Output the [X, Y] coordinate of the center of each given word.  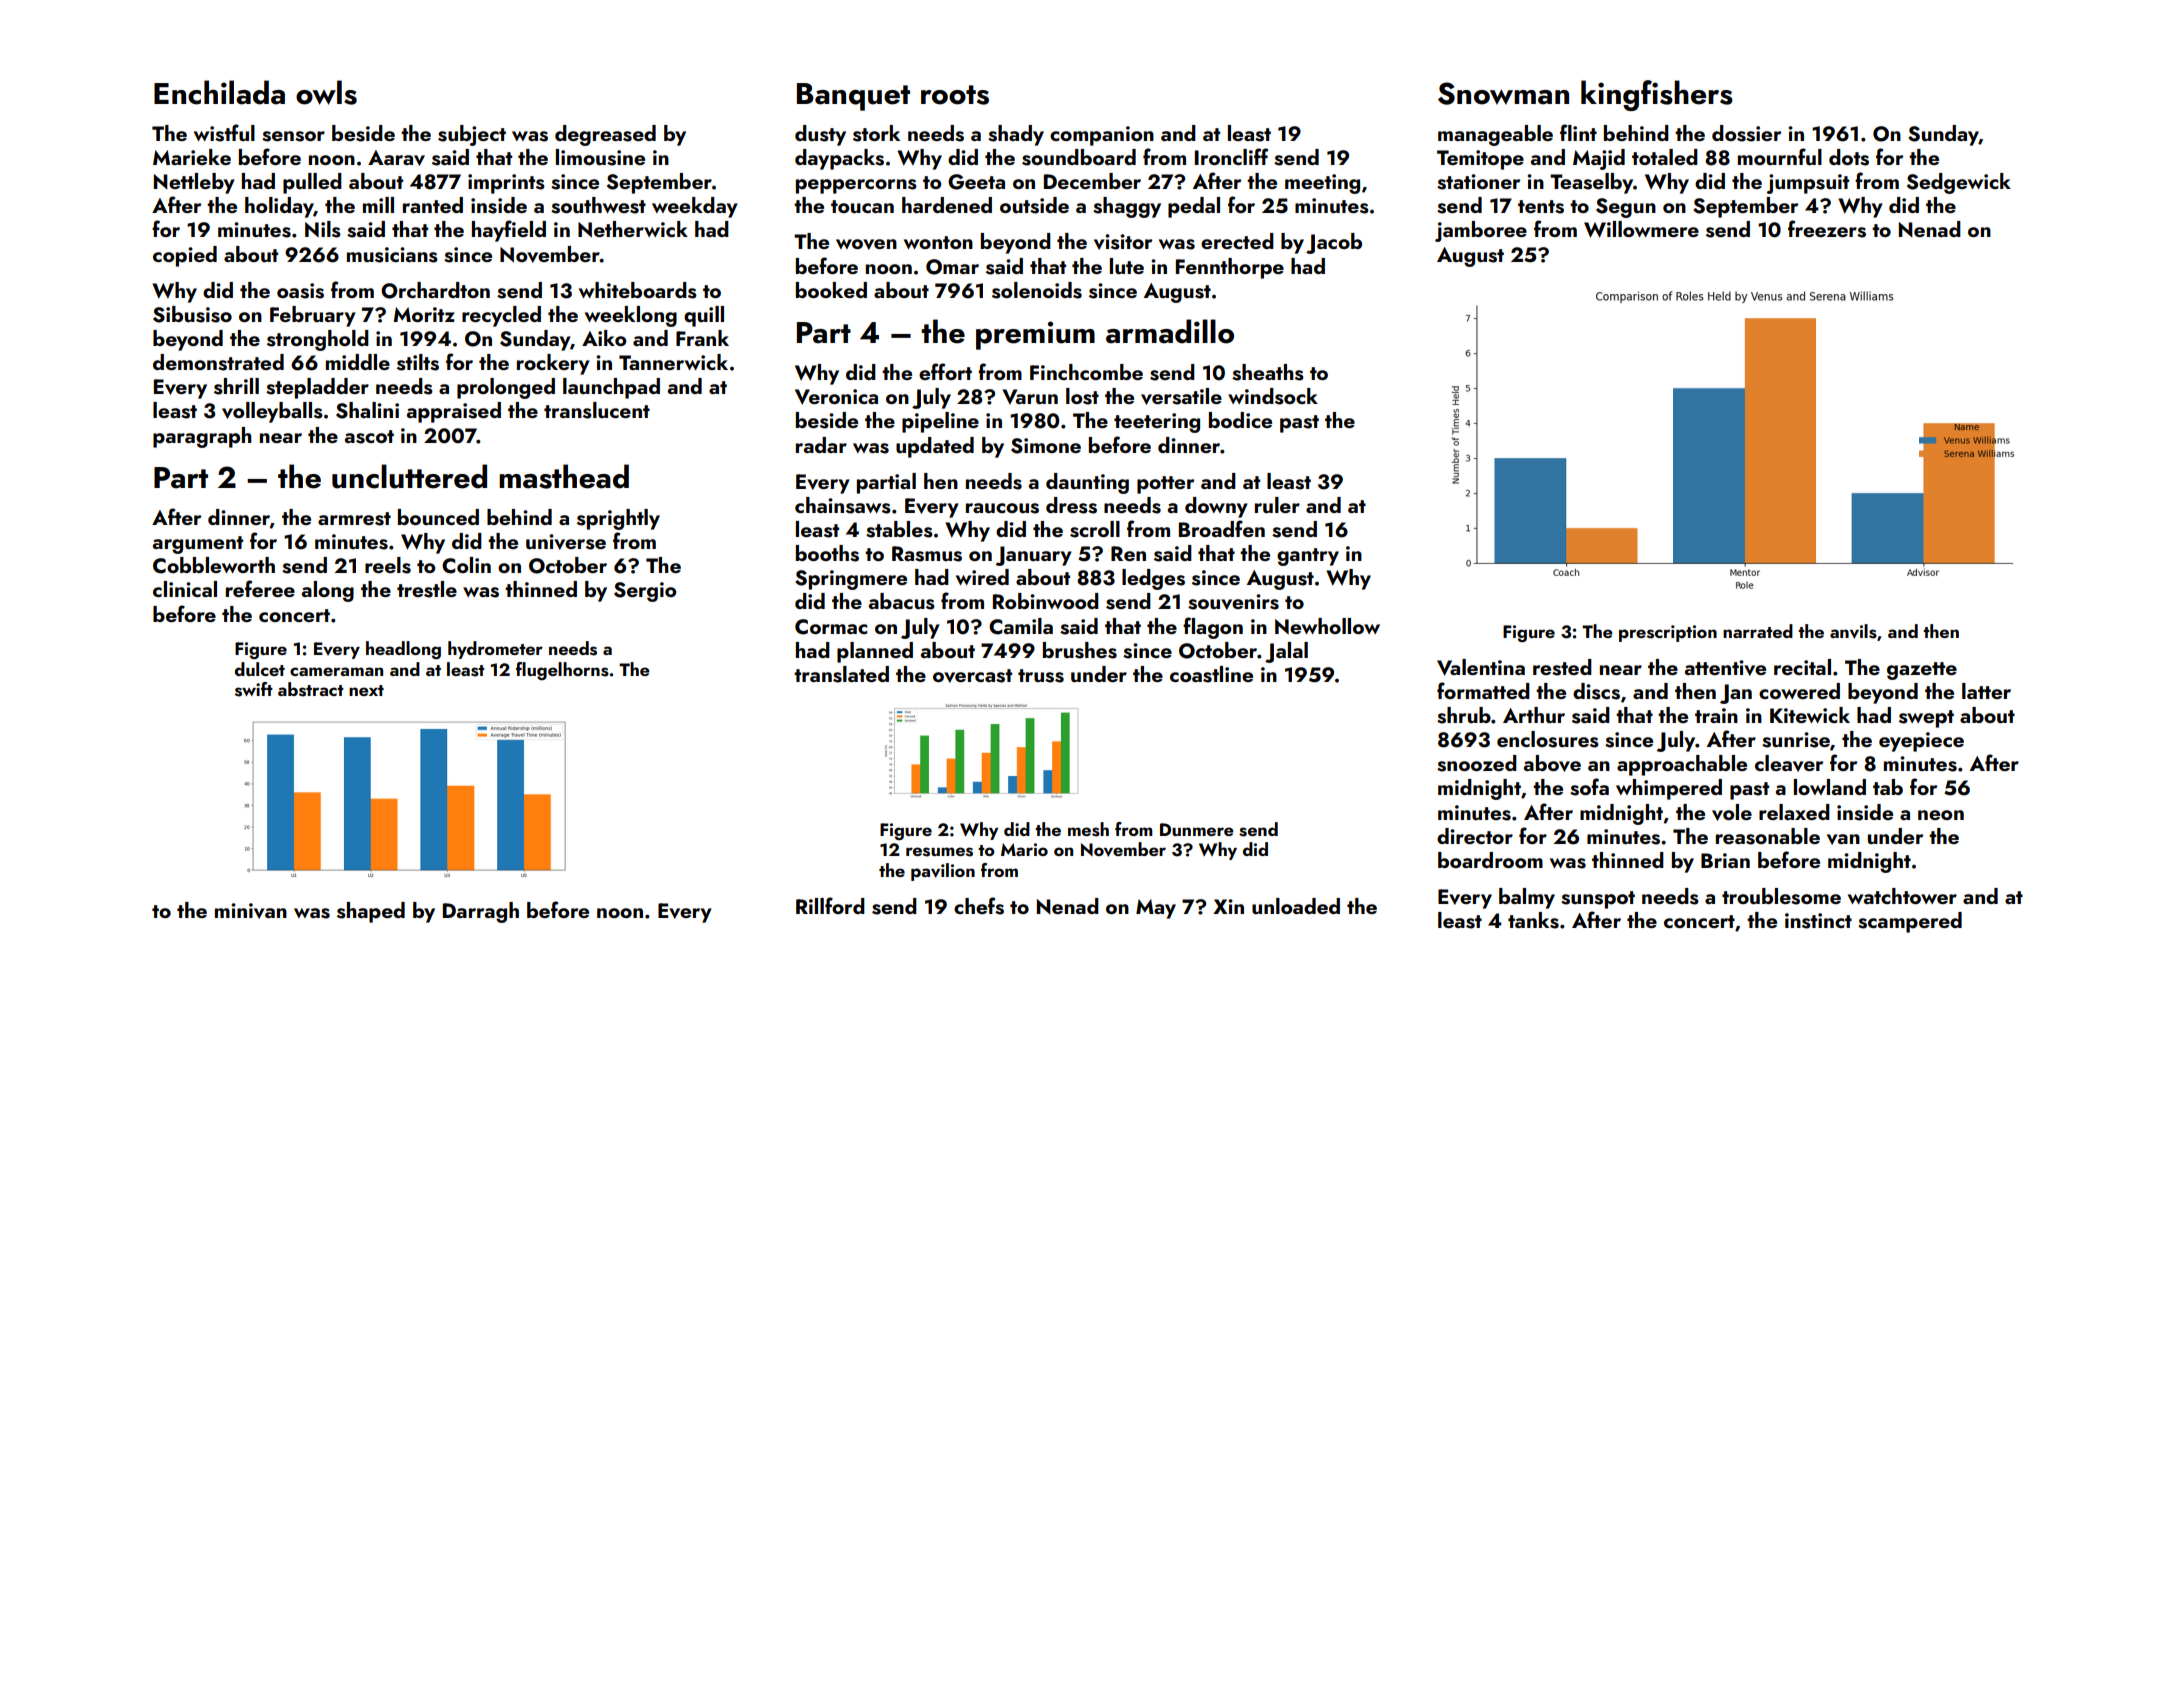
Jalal [1286, 652]
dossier [1747, 133]
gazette [1922, 671]
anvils [1853, 631]
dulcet [260, 669]
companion [1102, 136]
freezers [1827, 229]
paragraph [202, 437]
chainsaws [843, 505]
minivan [251, 911]
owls [326, 92]
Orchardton [435, 290]
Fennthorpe [1230, 268]
